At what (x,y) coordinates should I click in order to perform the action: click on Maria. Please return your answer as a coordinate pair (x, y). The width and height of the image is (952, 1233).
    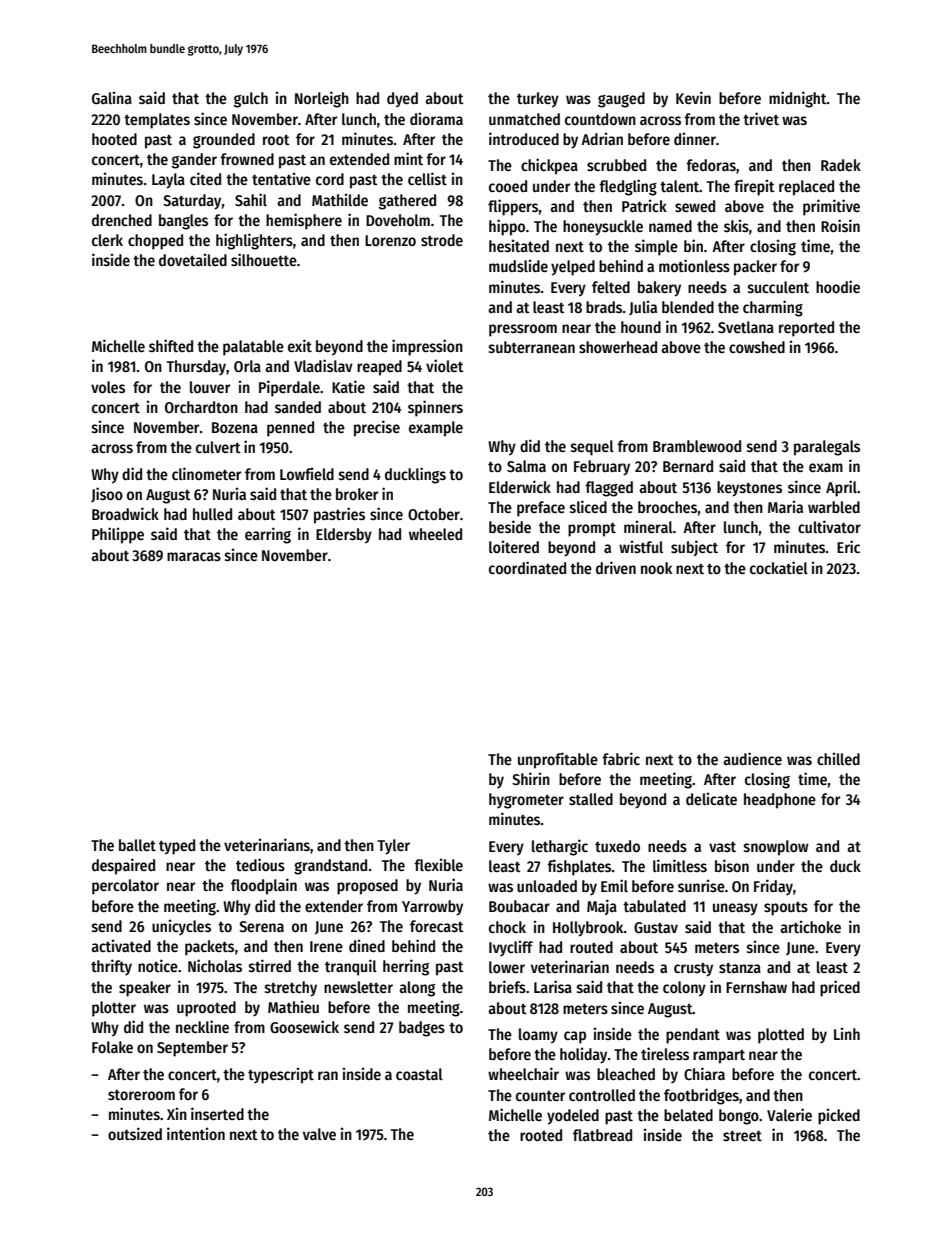
    Looking at the image, I should click on (785, 506).
